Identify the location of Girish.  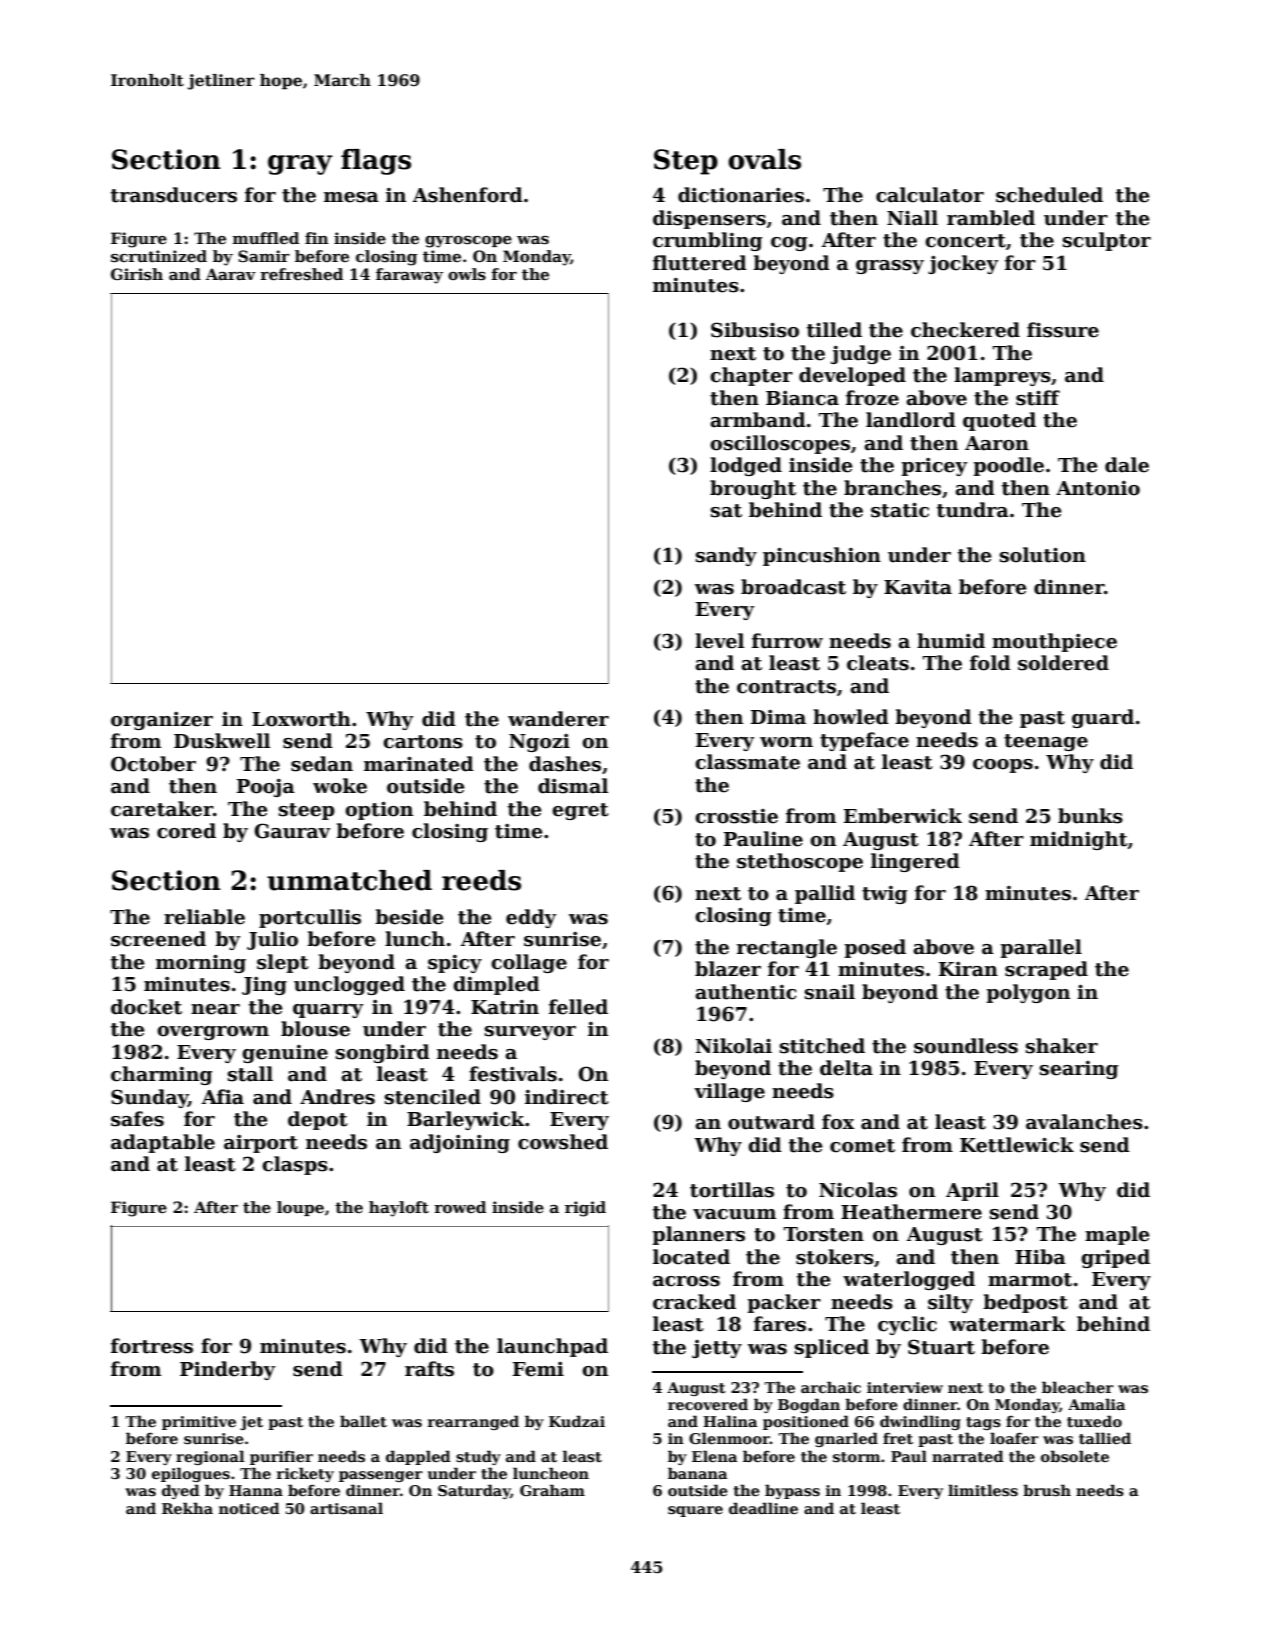
(137, 274).
